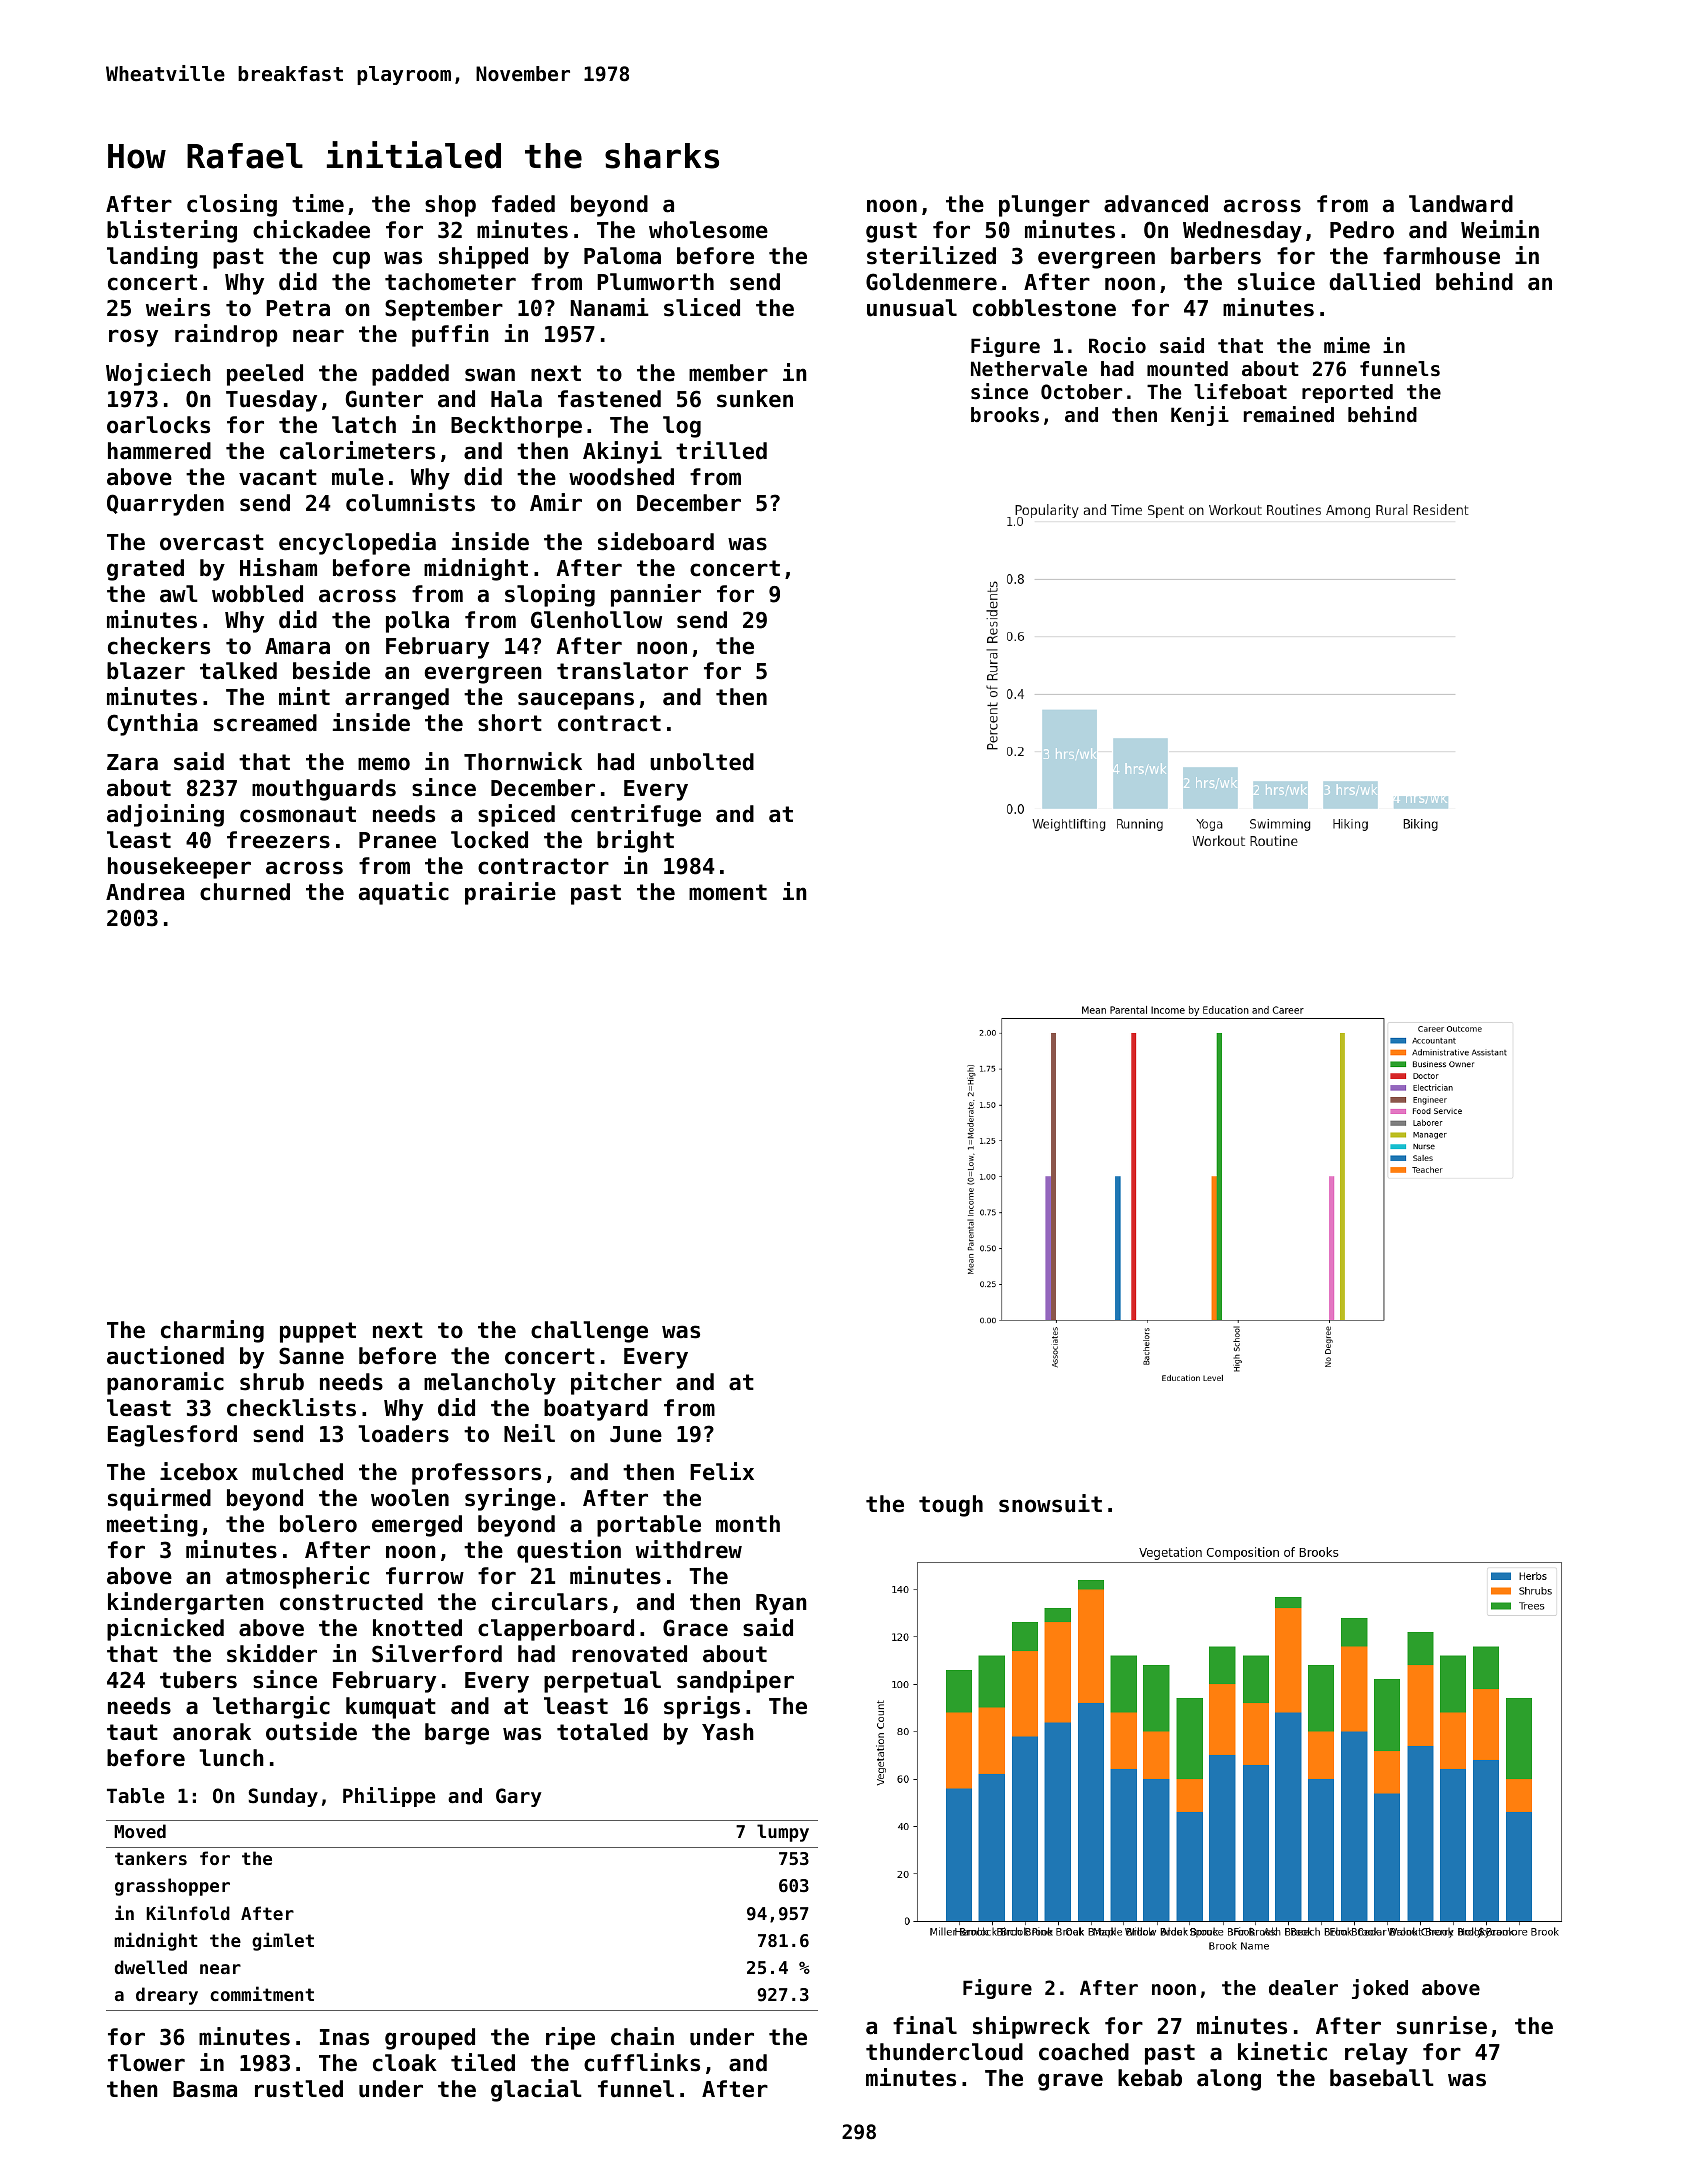  What do you see at coordinates (1461, 204) in the image?
I see `landward` at bounding box center [1461, 204].
